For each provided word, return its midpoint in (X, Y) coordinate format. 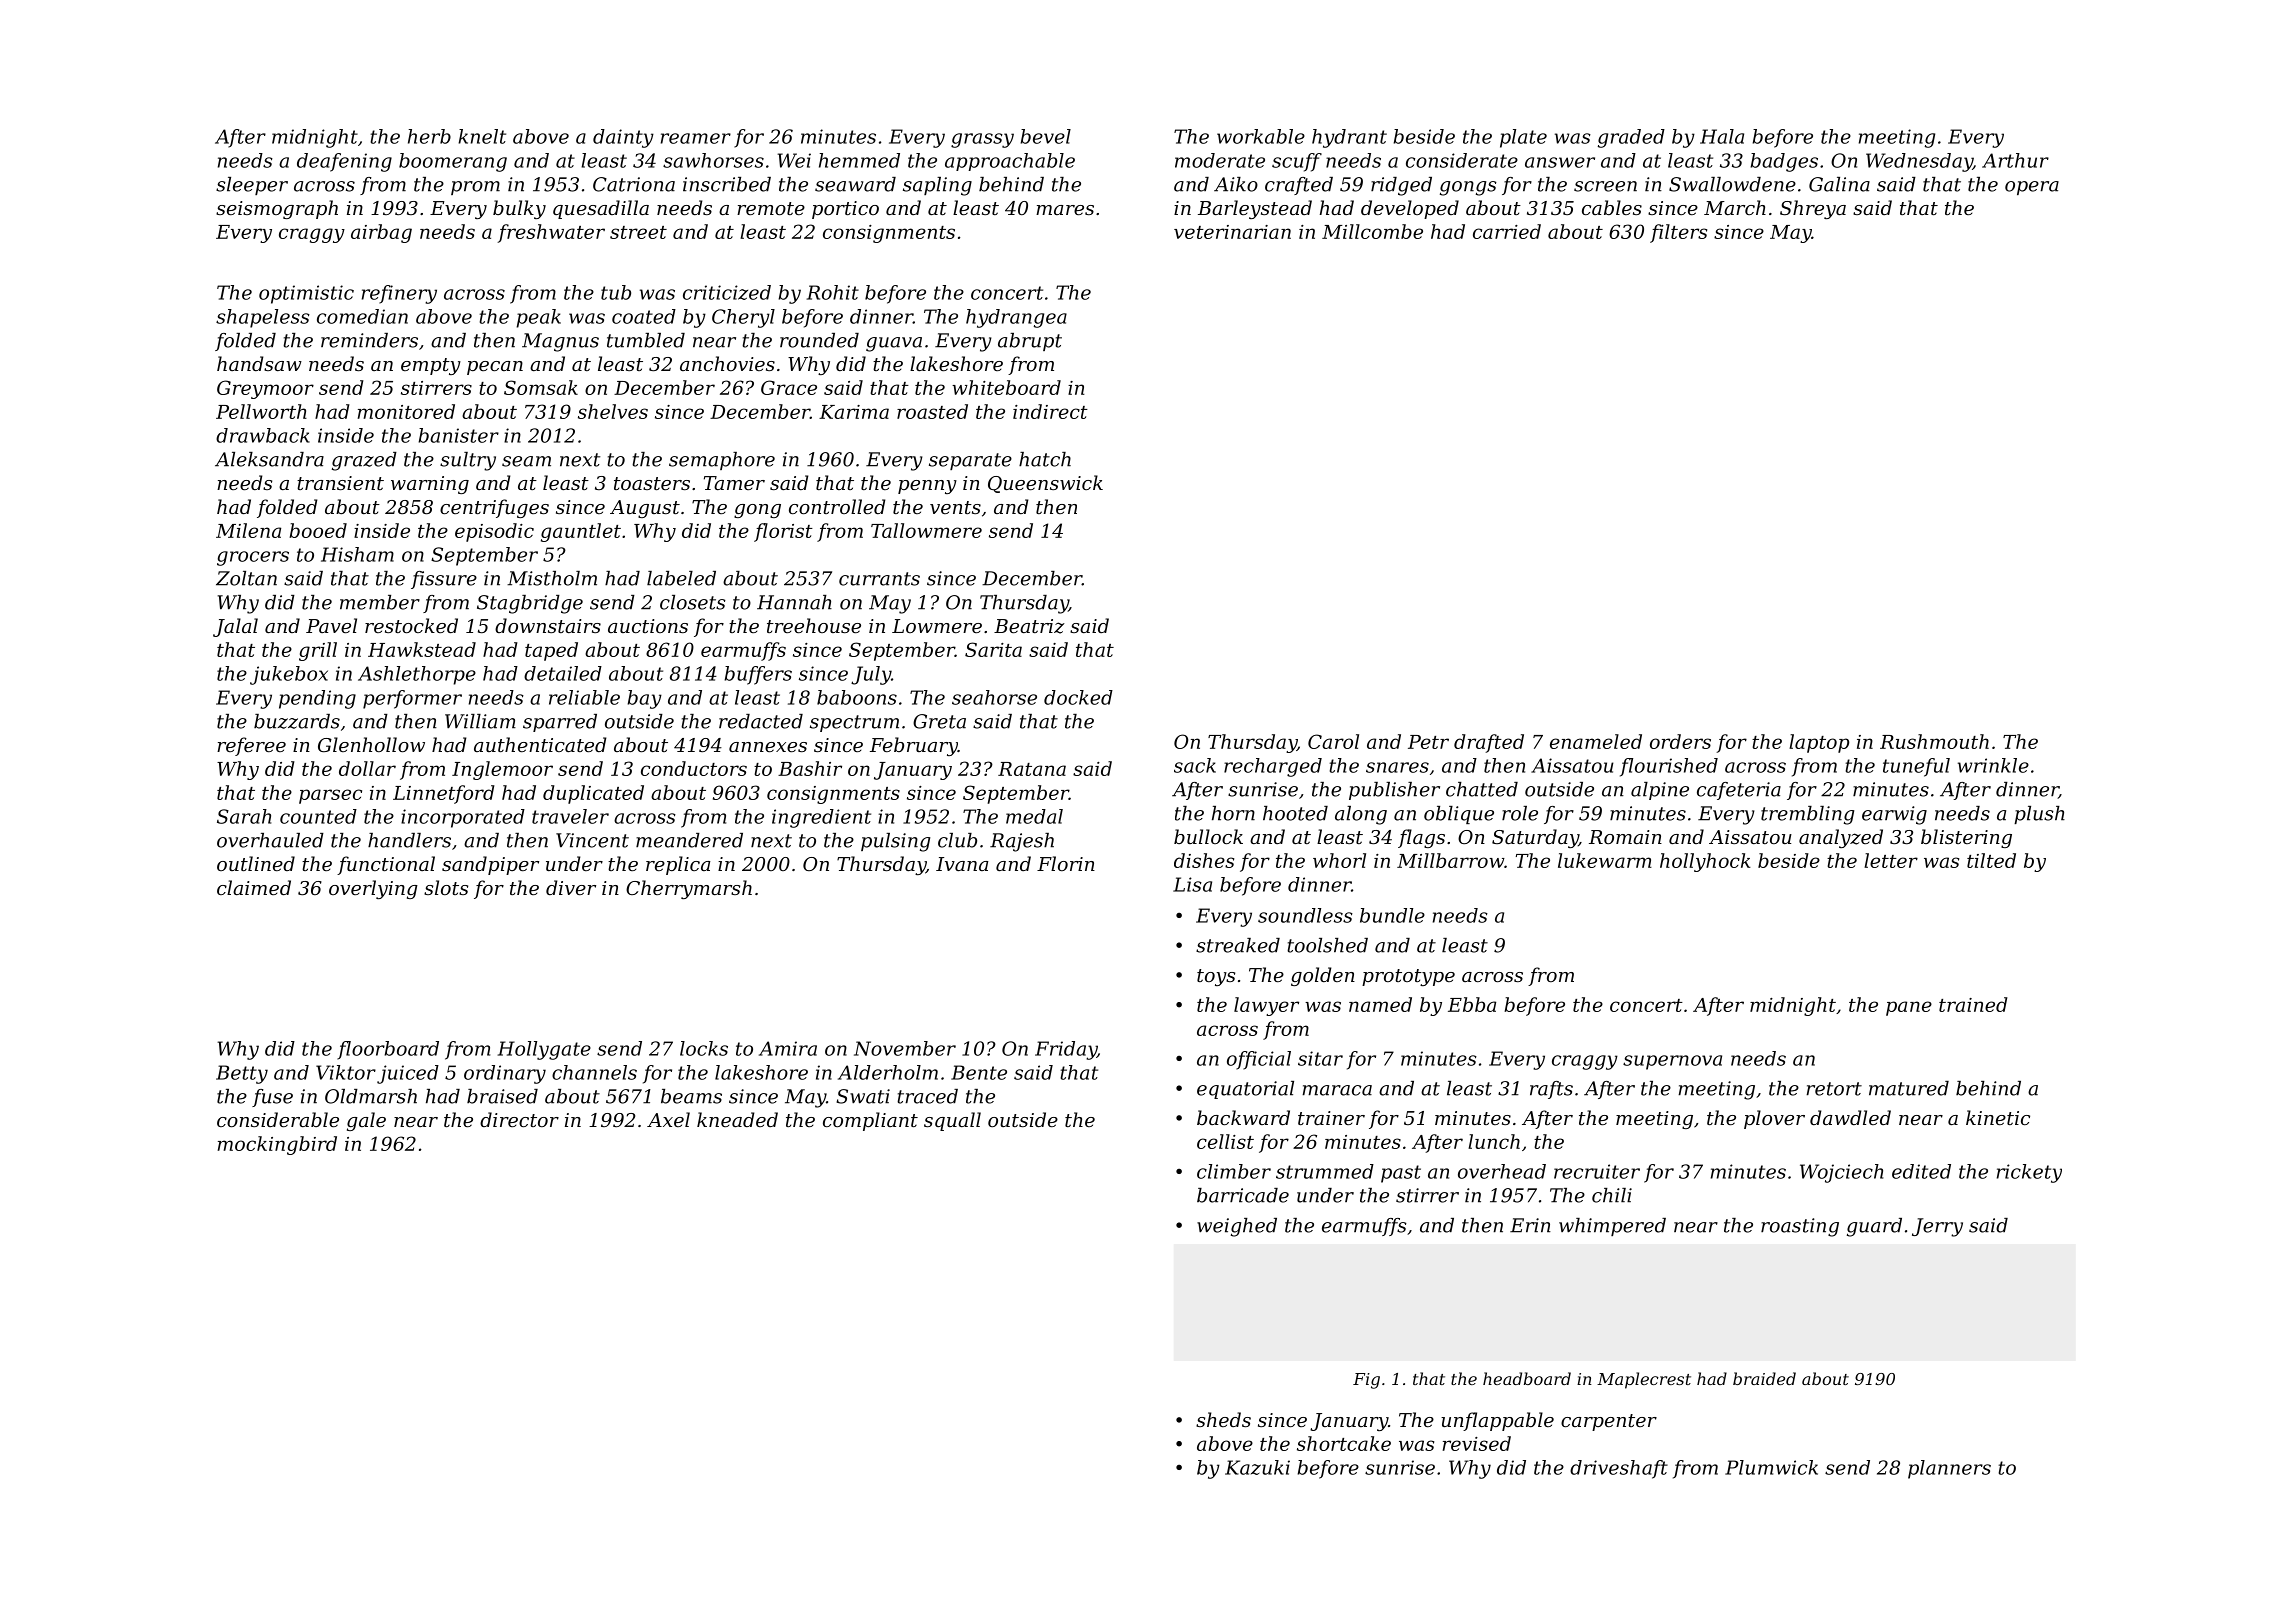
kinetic (1998, 1117)
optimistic (306, 294)
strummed (1325, 1171)
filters (1678, 233)
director (519, 1119)
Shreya (1813, 209)
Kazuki (1257, 1467)
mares (1065, 210)
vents (955, 507)
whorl (1339, 860)
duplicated (593, 794)
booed (318, 530)
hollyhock (1705, 862)
